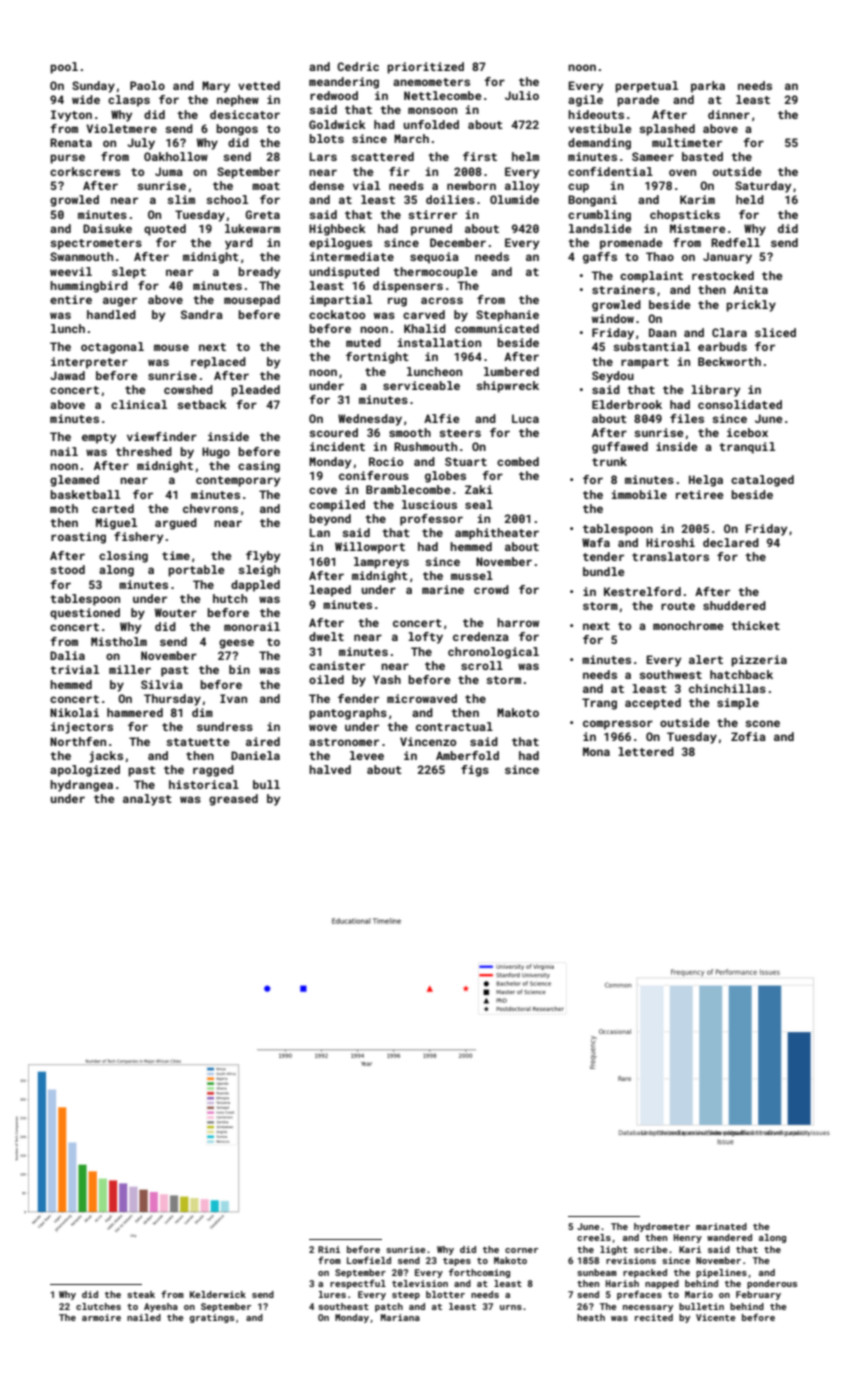  I want to click on yard, so click(239, 244).
